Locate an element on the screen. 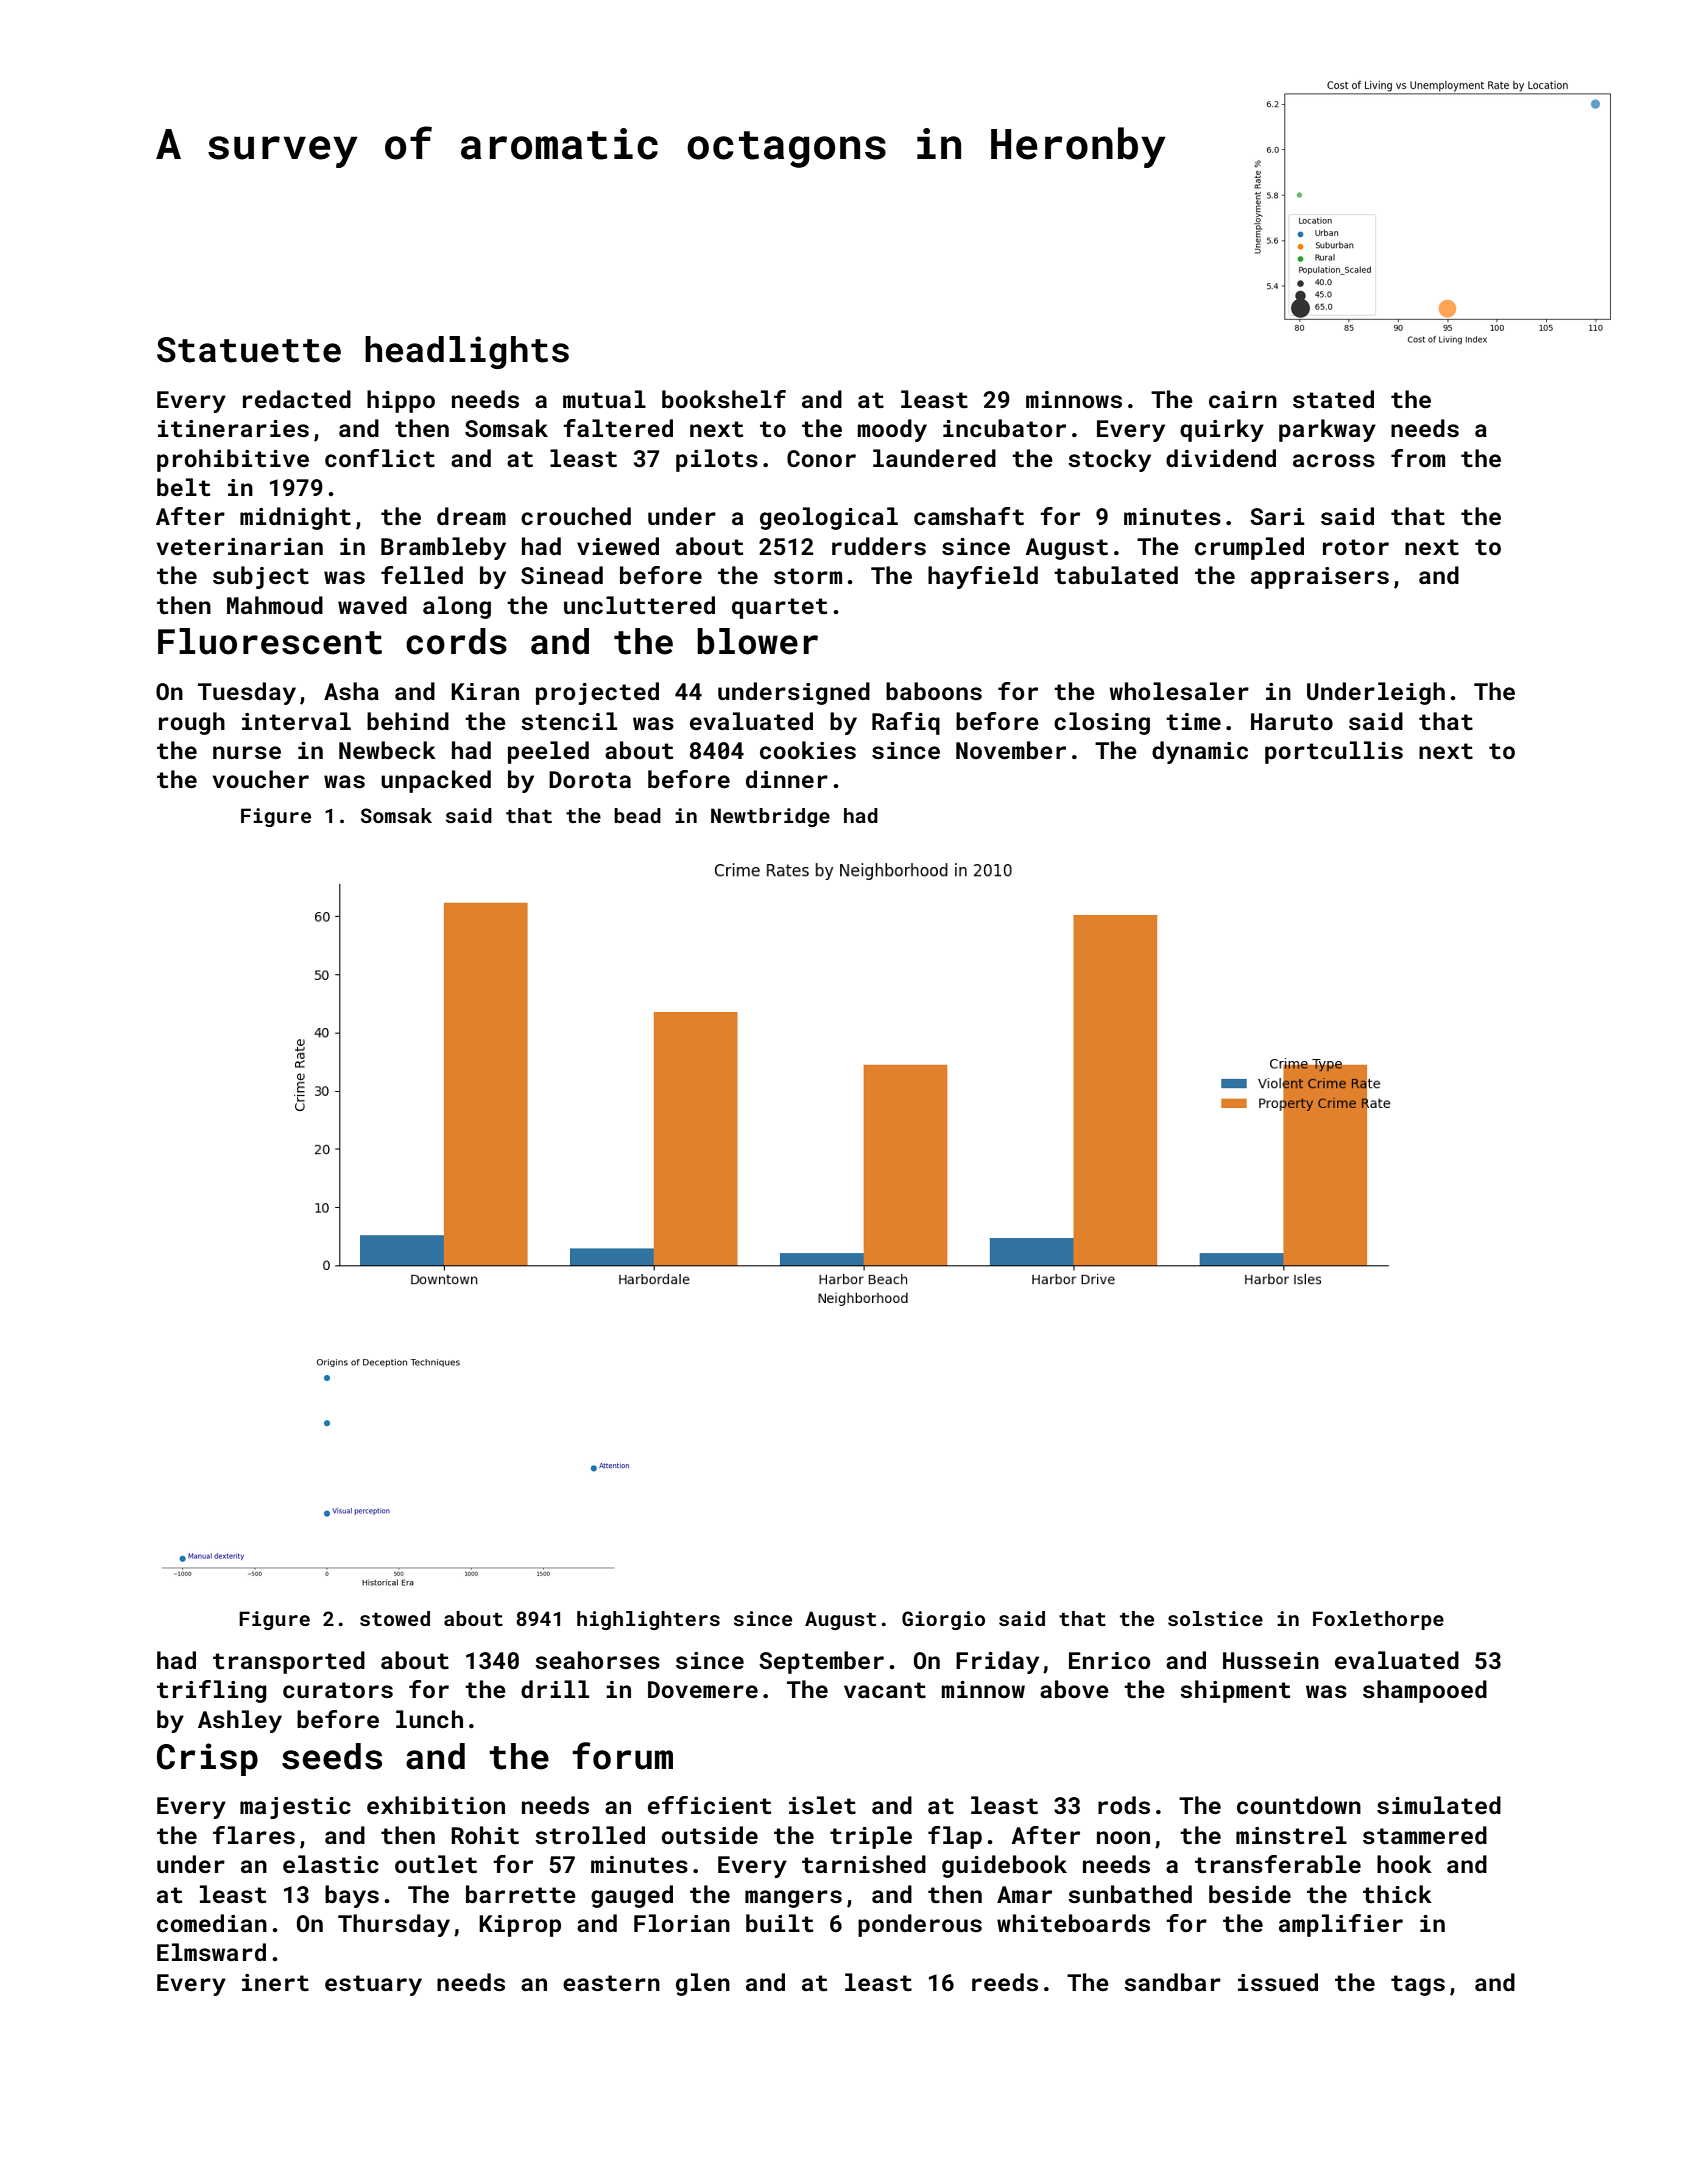 The image size is (1683, 2178). transported is located at coordinates (289, 1662).
